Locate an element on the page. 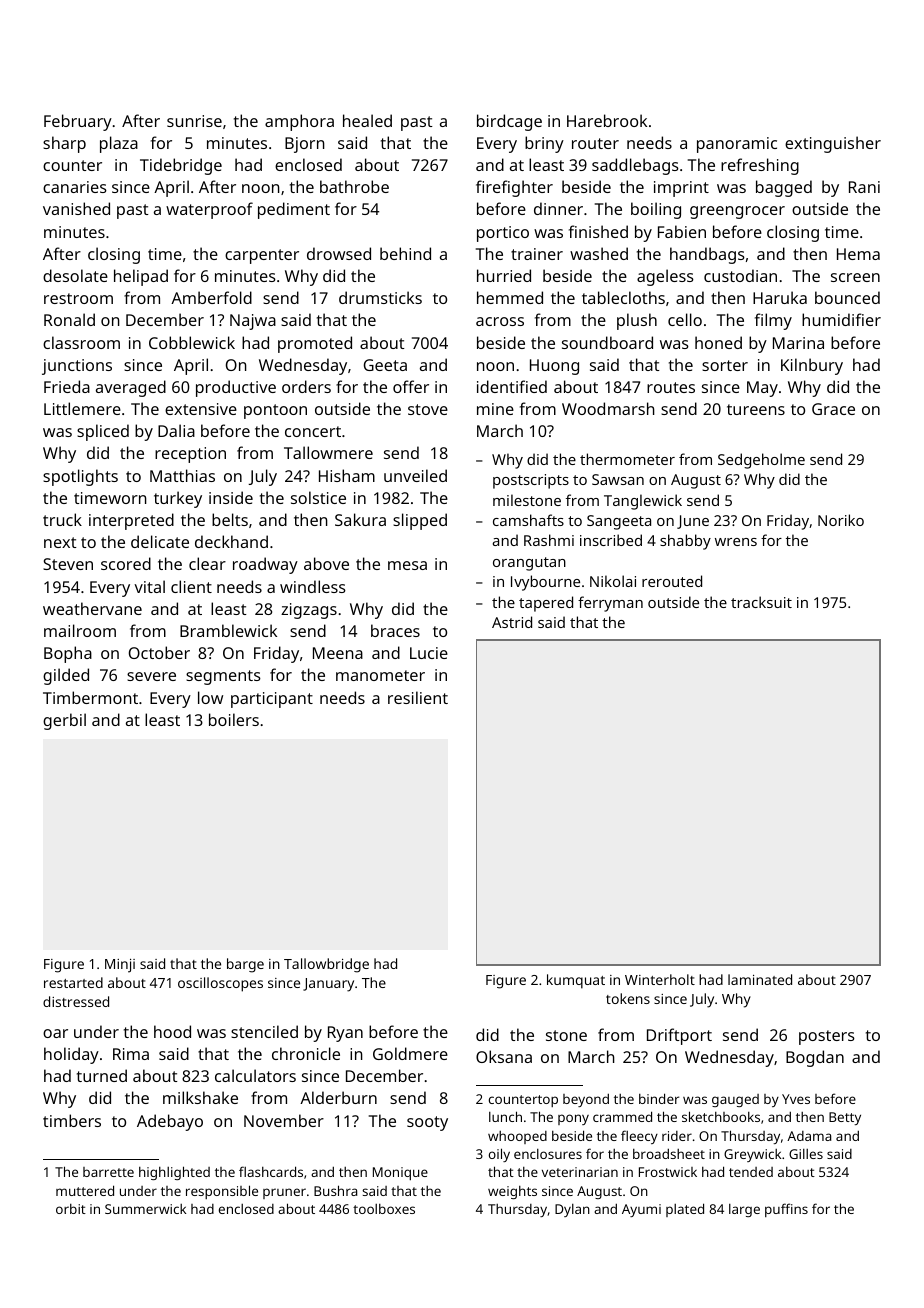 This document has height=1308, width=924. briny is located at coordinates (544, 144).
